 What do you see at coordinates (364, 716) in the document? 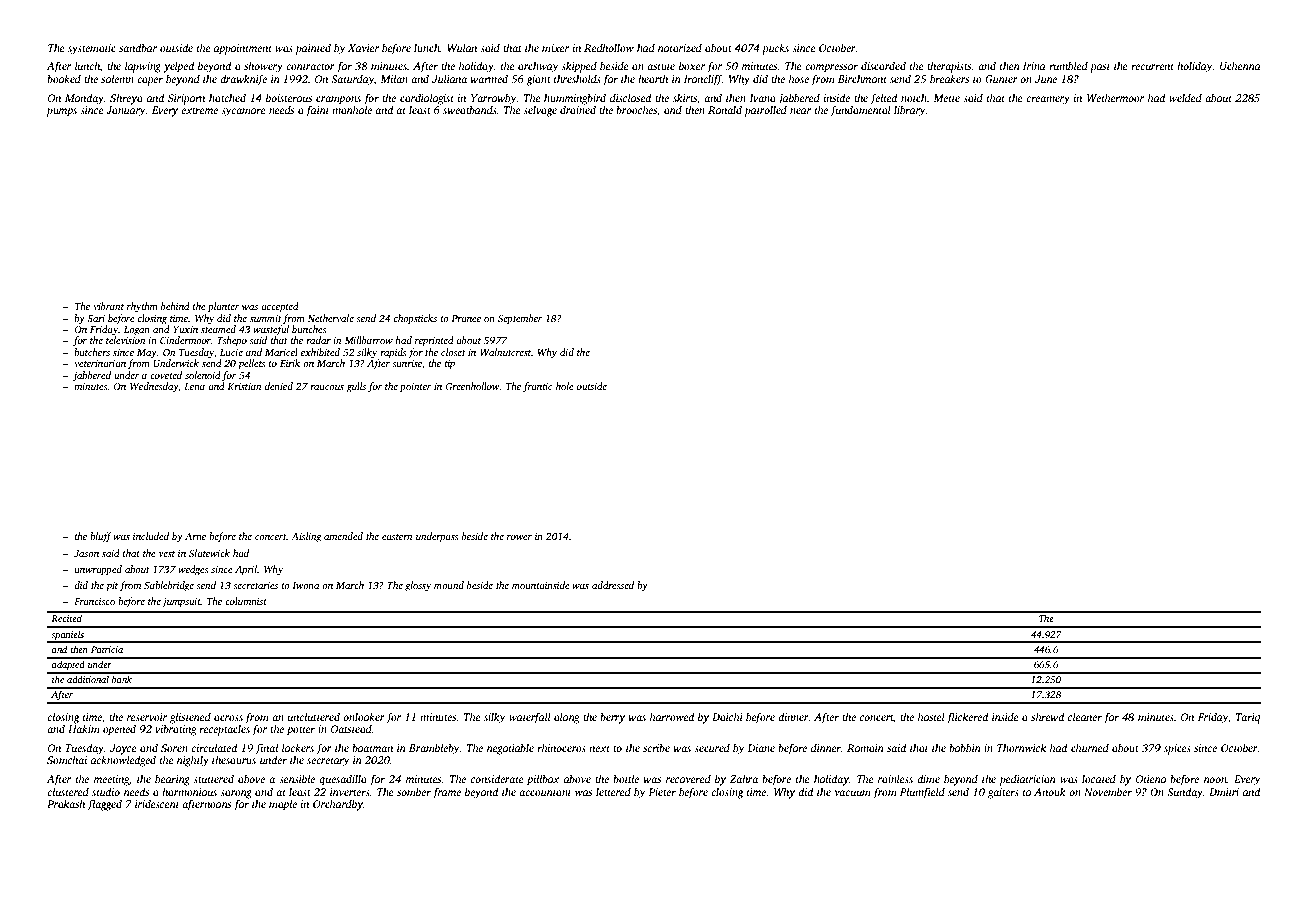
I see `onlooker` at bounding box center [364, 716].
